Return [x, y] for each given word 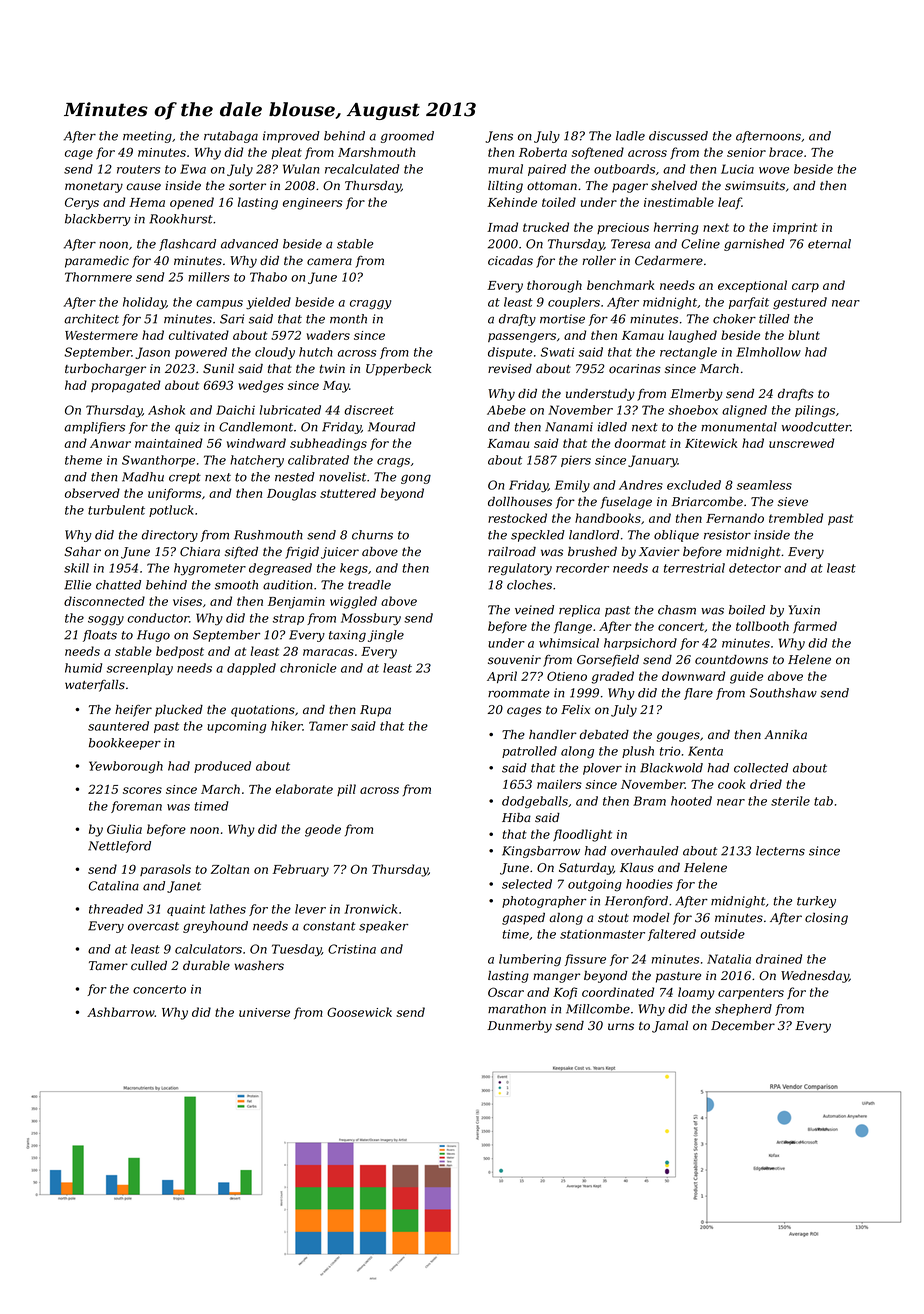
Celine [700, 244]
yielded [268, 303]
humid [83, 668]
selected [527, 884]
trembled [796, 518]
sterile [790, 801]
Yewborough [126, 767]
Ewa [193, 169]
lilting [505, 187]
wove [774, 170]
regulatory [520, 569]
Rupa [375, 711]
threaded [116, 909]
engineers [312, 204]
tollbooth [762, 626]
